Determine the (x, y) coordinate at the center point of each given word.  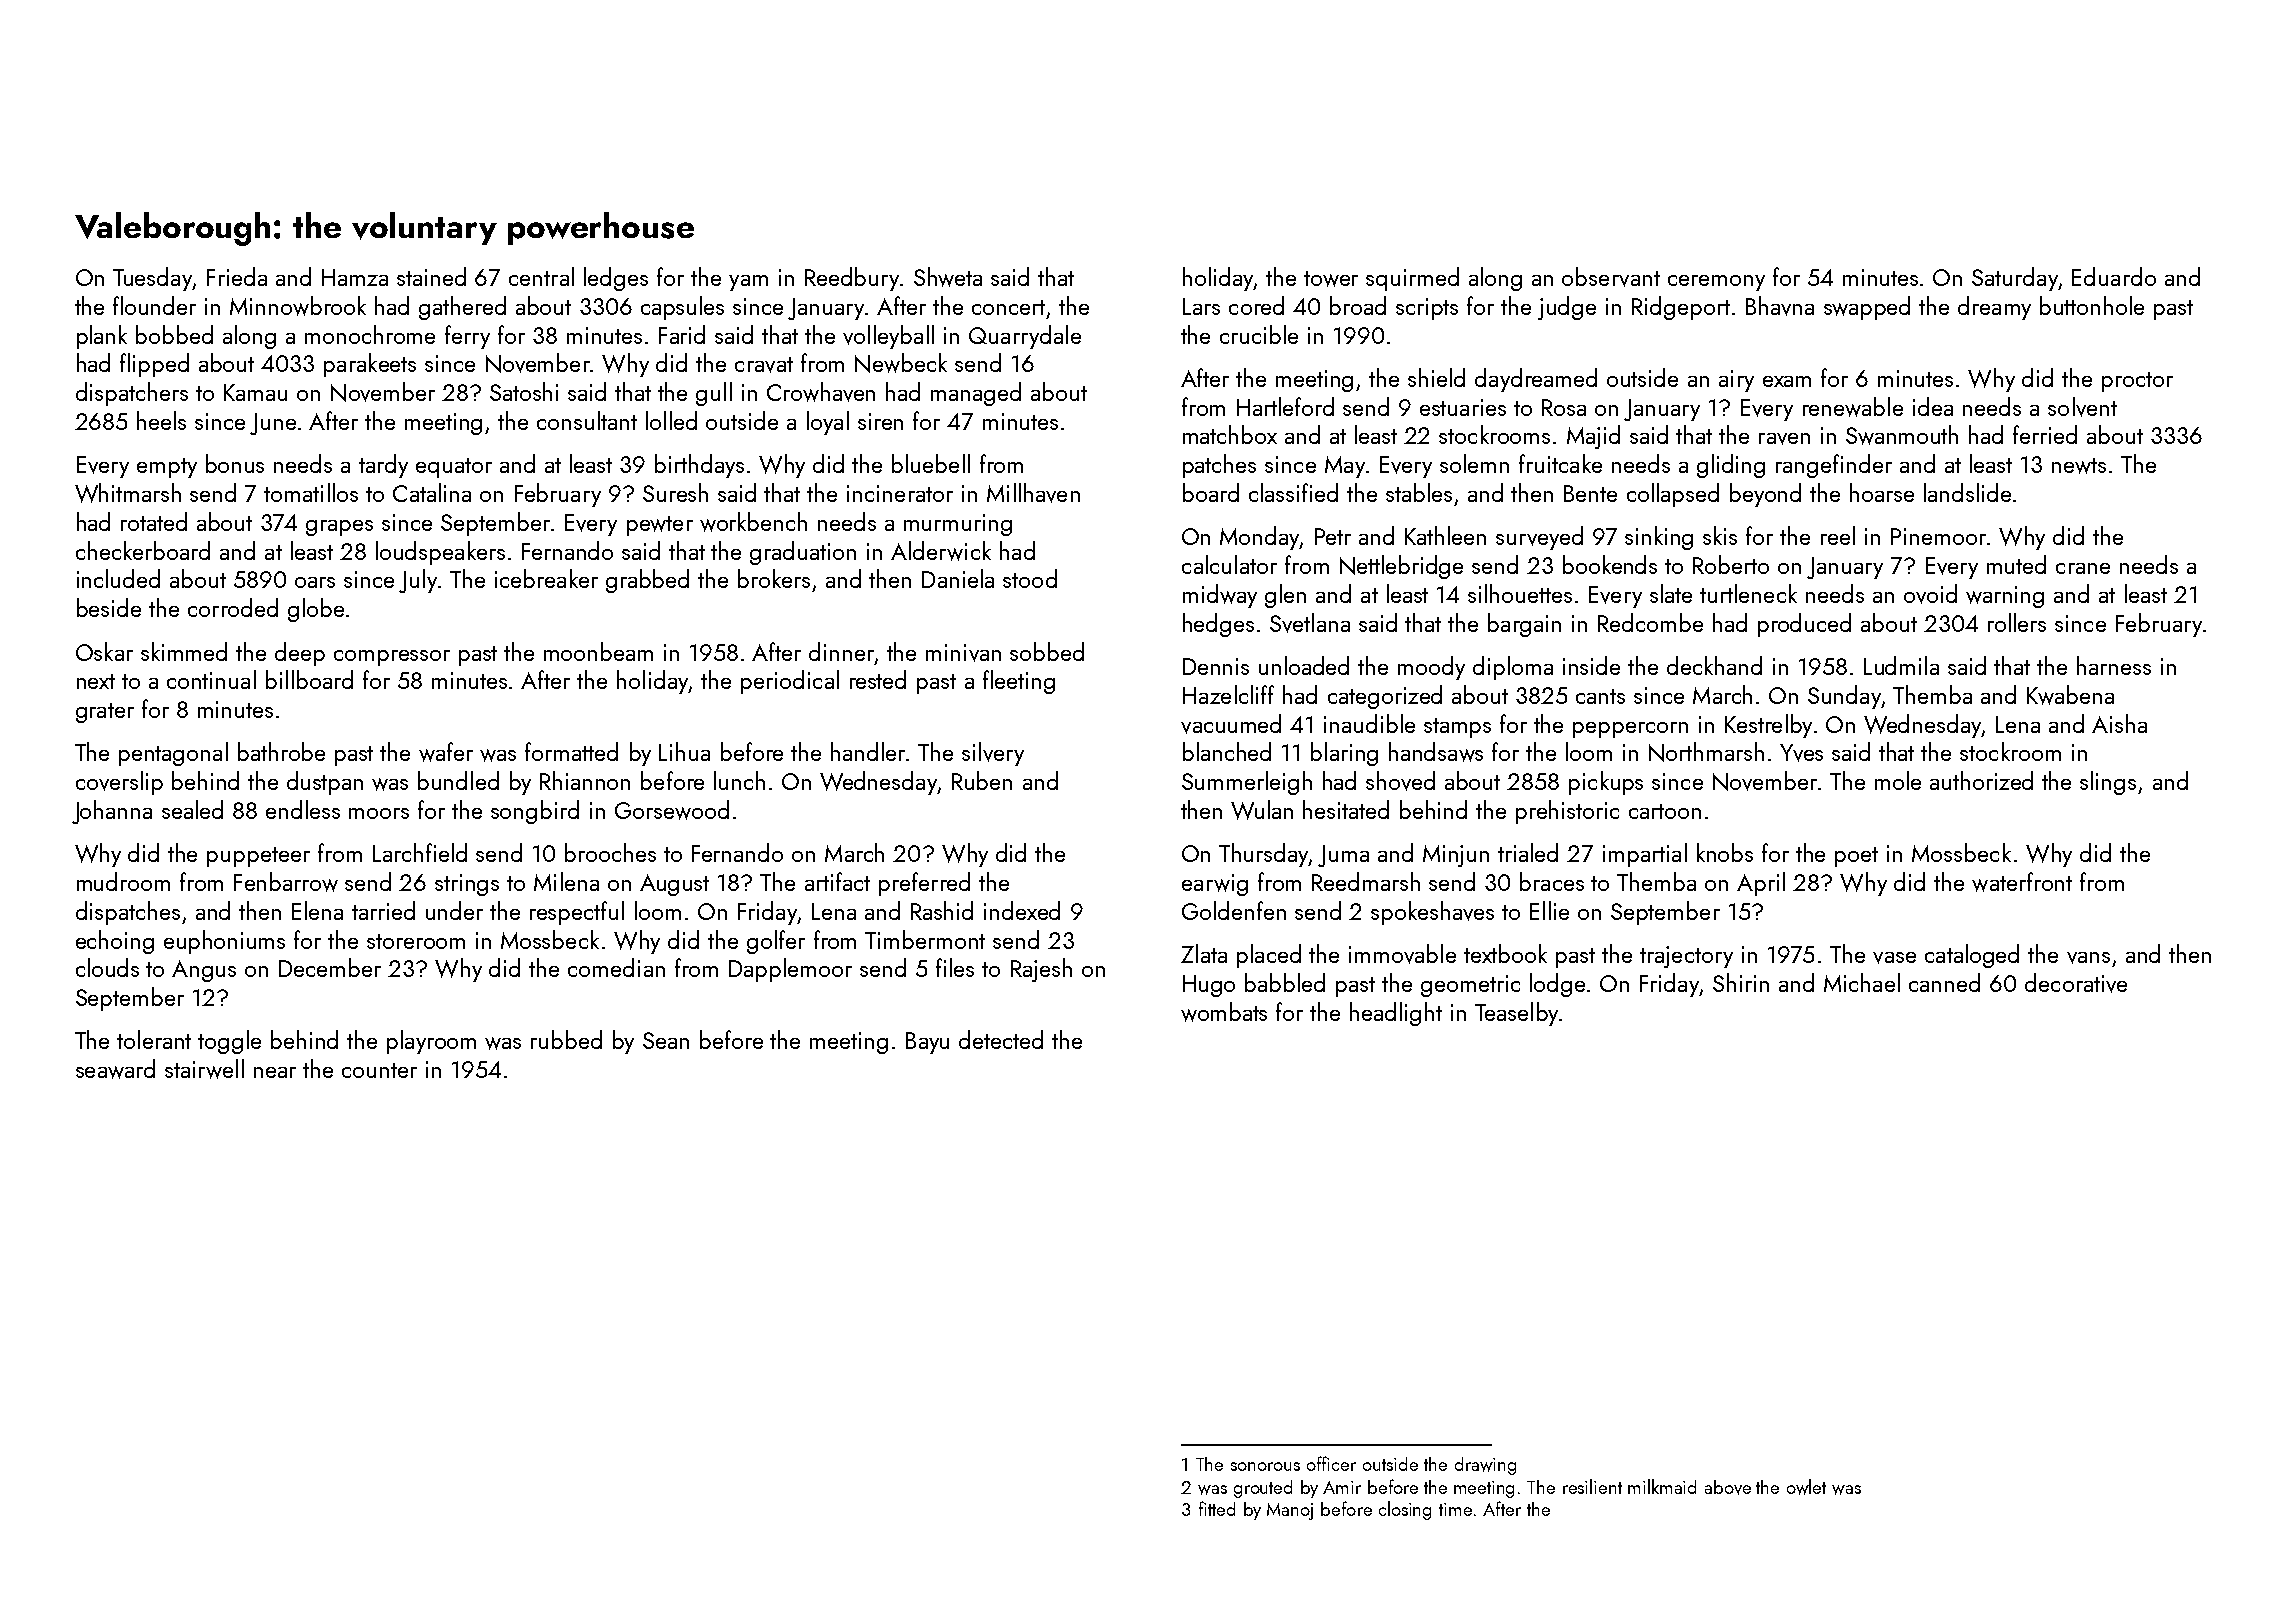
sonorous (1265, 1466)
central (541, 276)
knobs (1725, 852)
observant (1611, 277)
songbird (535, 812)
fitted (1217, 1508)
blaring (1344, 754)
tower (1331, 279)
